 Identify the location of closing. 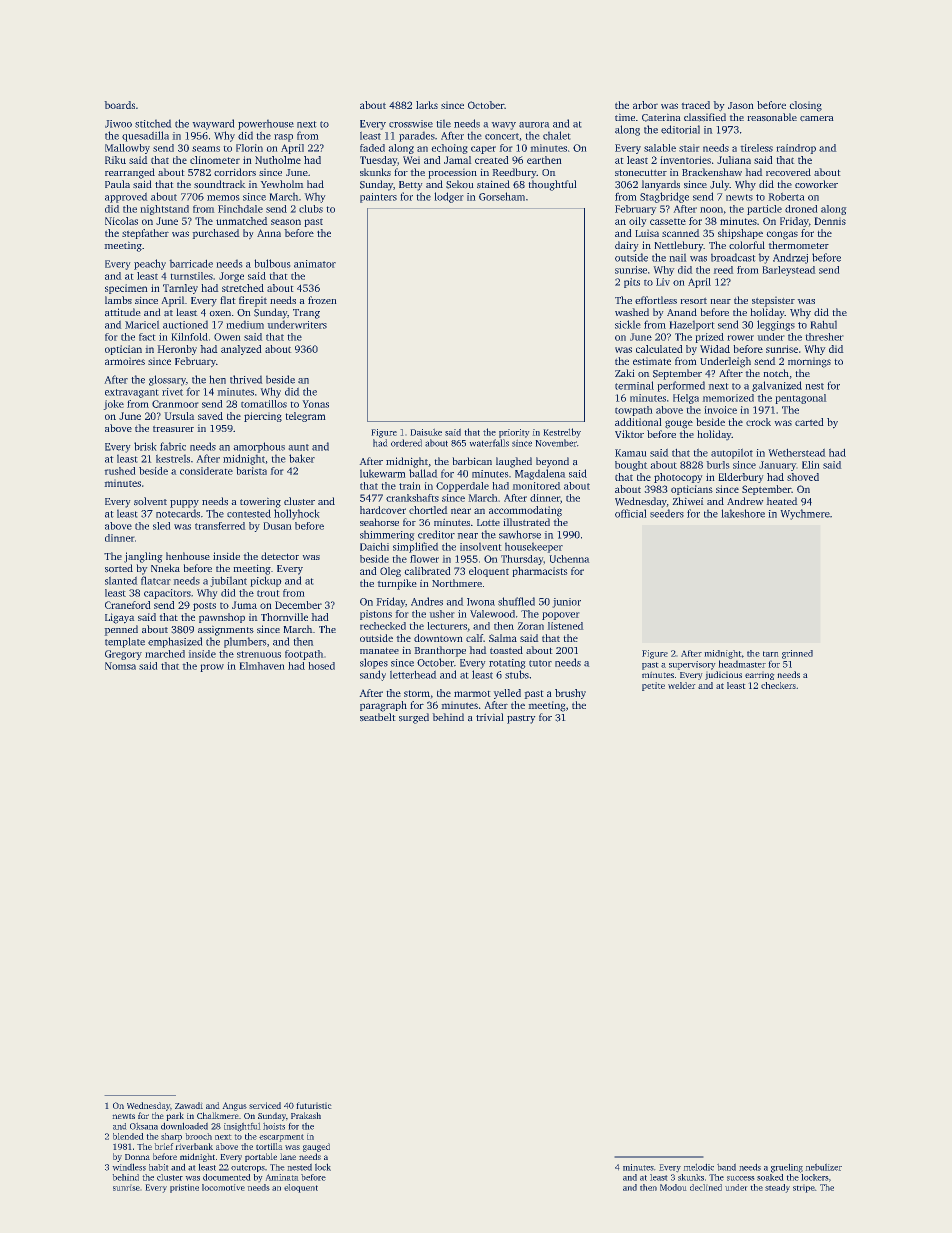
(805, 106).
